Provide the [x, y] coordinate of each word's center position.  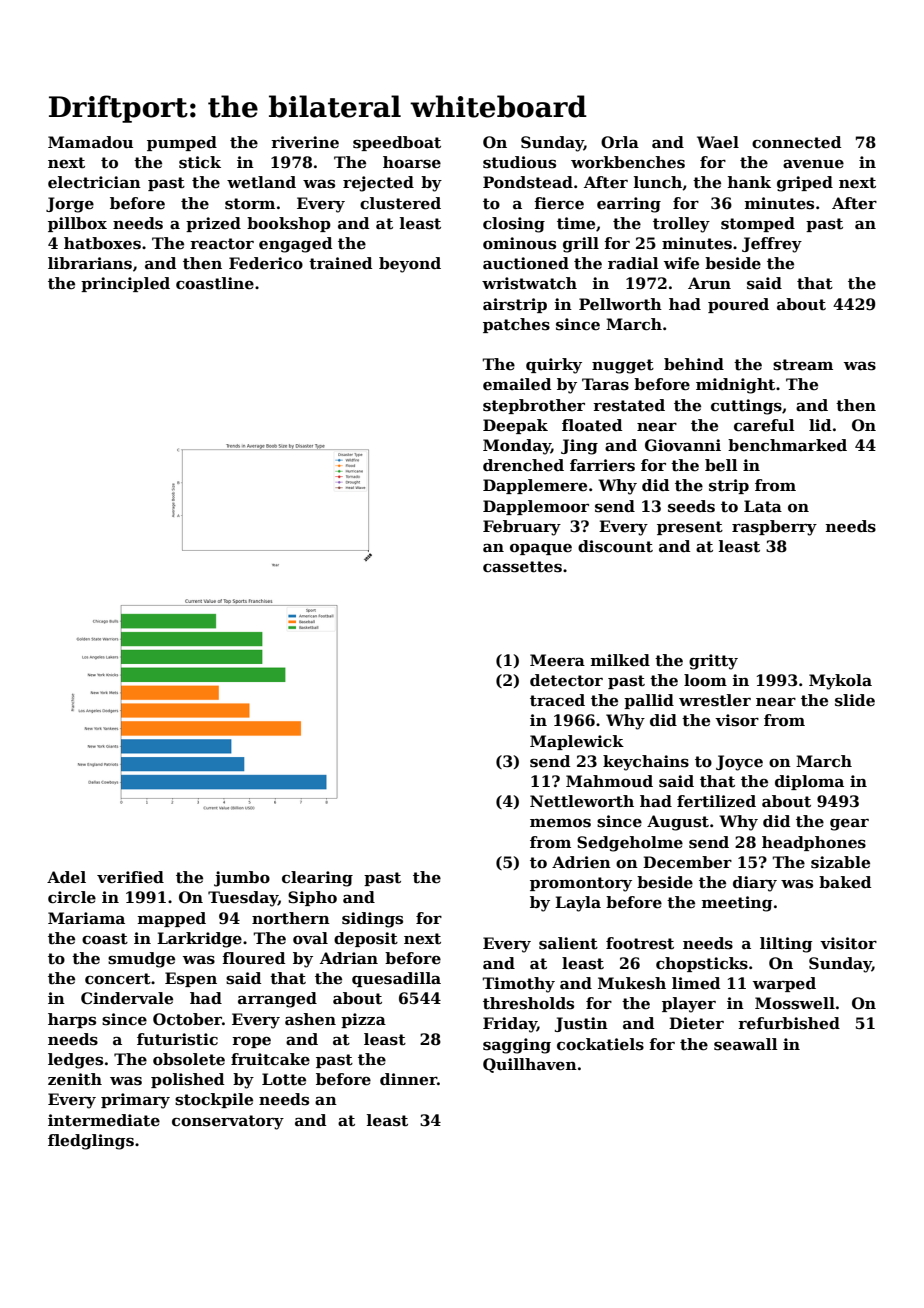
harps [72, 1020]
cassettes [522, 567]
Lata [763, 506]
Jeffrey [772, 245]
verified [130, 877]
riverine [305, 142]
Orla [620, 142]
